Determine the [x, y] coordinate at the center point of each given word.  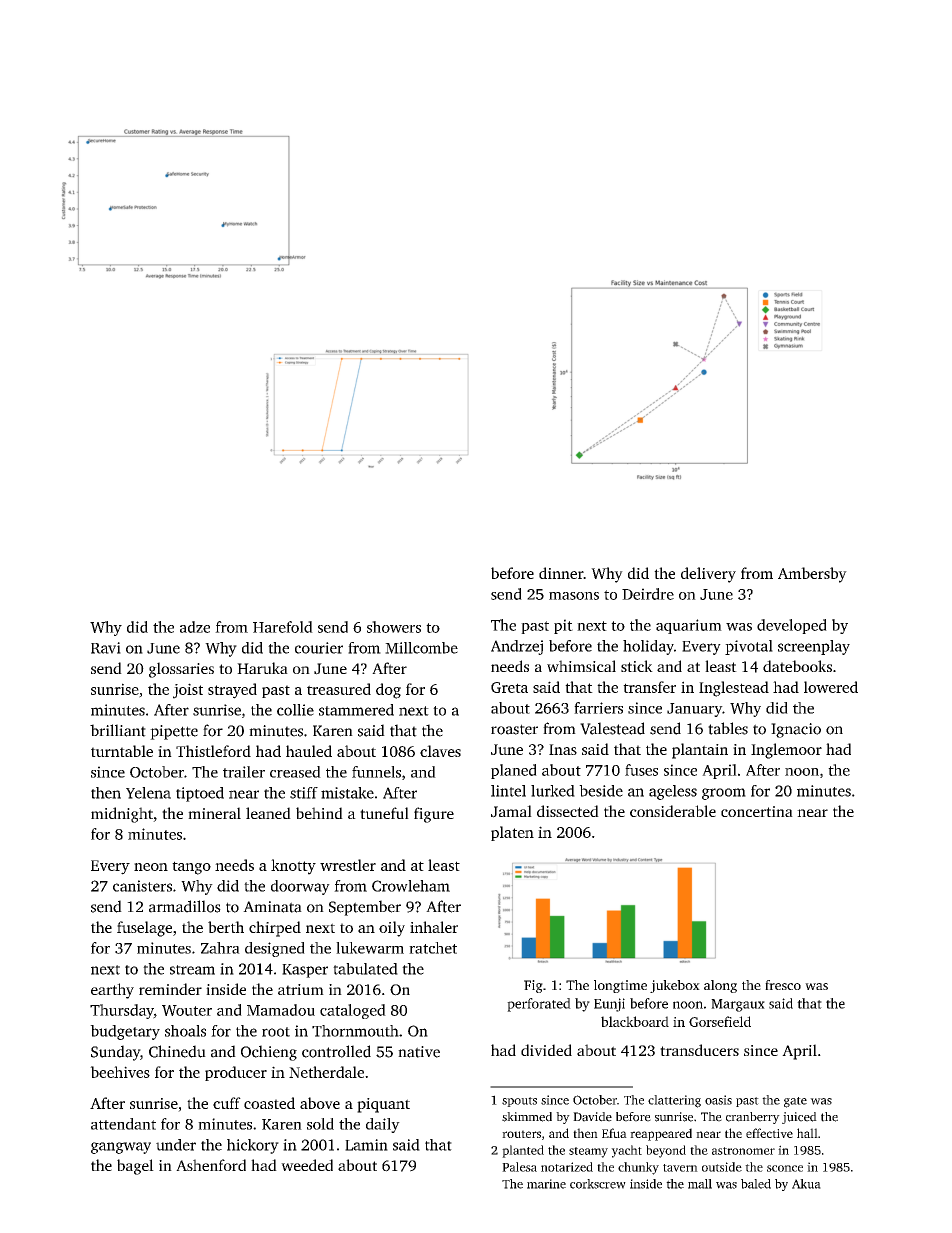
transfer [649, 687]
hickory [253, 1146]
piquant [383, 1105]
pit [563, 626]
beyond [666, 1151]
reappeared [661, 1134]
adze [195, 627]
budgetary [125, 1032]
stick [637, 666]
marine [546, 1184]
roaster [514, 729]
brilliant [118, 730]
